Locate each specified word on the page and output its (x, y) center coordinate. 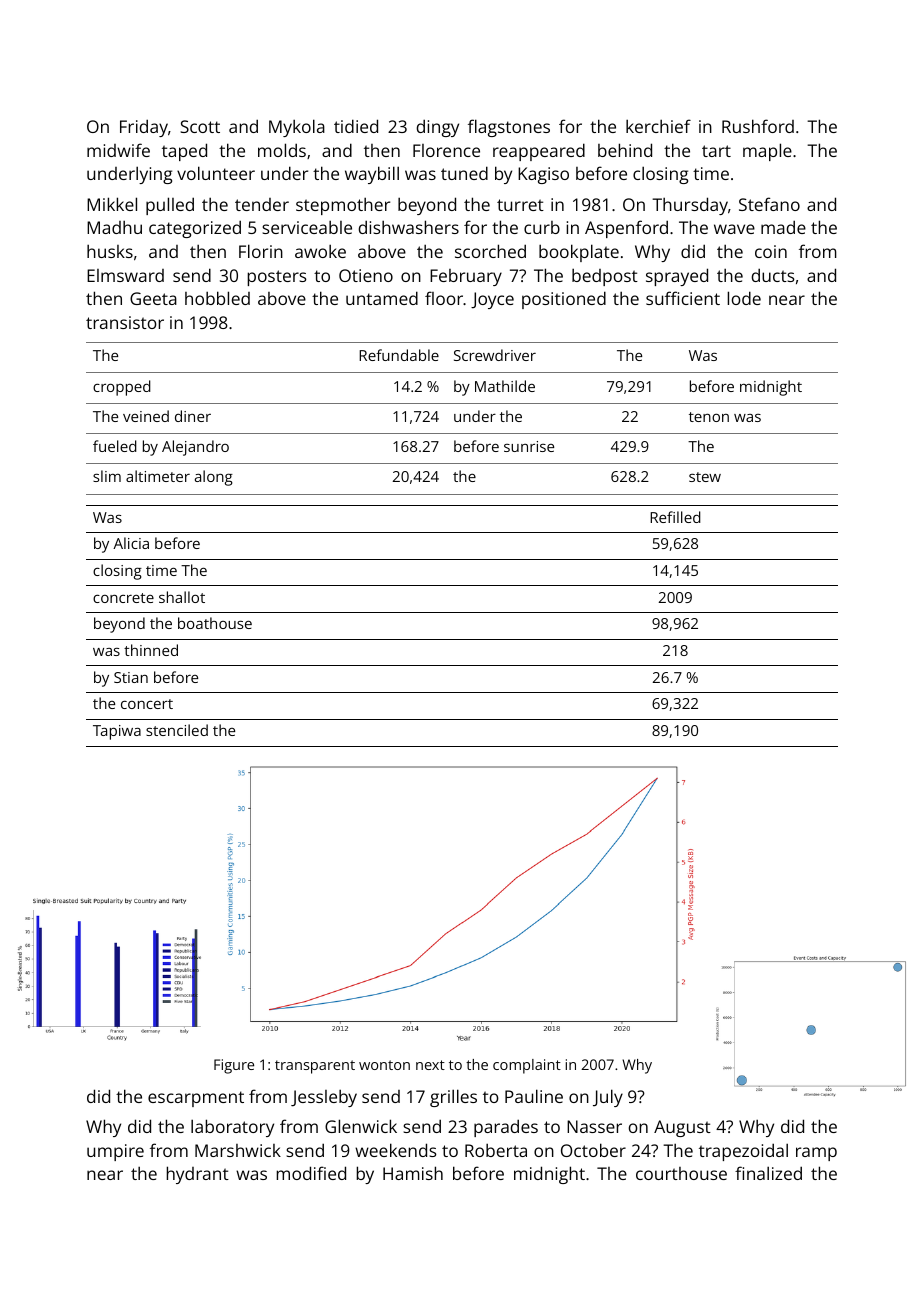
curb (542, 227)
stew (705, 477)
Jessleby (324, 1098)
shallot (182, 597)
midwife (118, 150)
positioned (564, 300)
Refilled (675, 517)
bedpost (605, 277)
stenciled (177, 730)
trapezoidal (743, 1152)
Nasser (594, 1126)
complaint (527, 1066)
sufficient (683, 298)
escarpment (196, 1099)
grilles (453, 1098)
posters (277, 278)
